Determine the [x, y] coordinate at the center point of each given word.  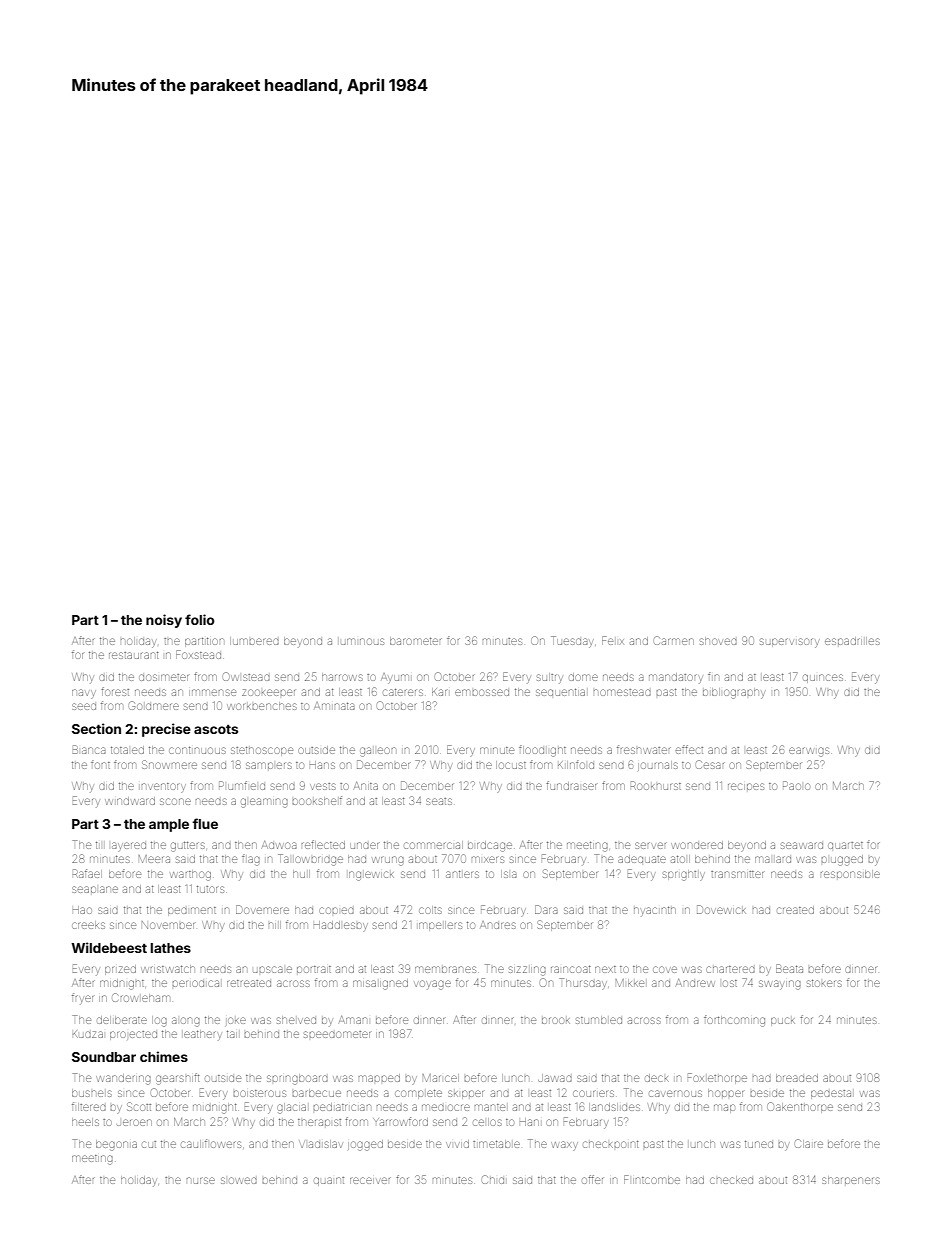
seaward [802, 845]
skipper [465, 1094]
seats [439, 801]
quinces [823, 678]
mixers [488, 859]
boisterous [260, 1093]
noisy [164, 621]
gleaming [264, 803]
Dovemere [262, 909]
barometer [416, 641]
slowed [239, 1180]
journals [658, 766]
